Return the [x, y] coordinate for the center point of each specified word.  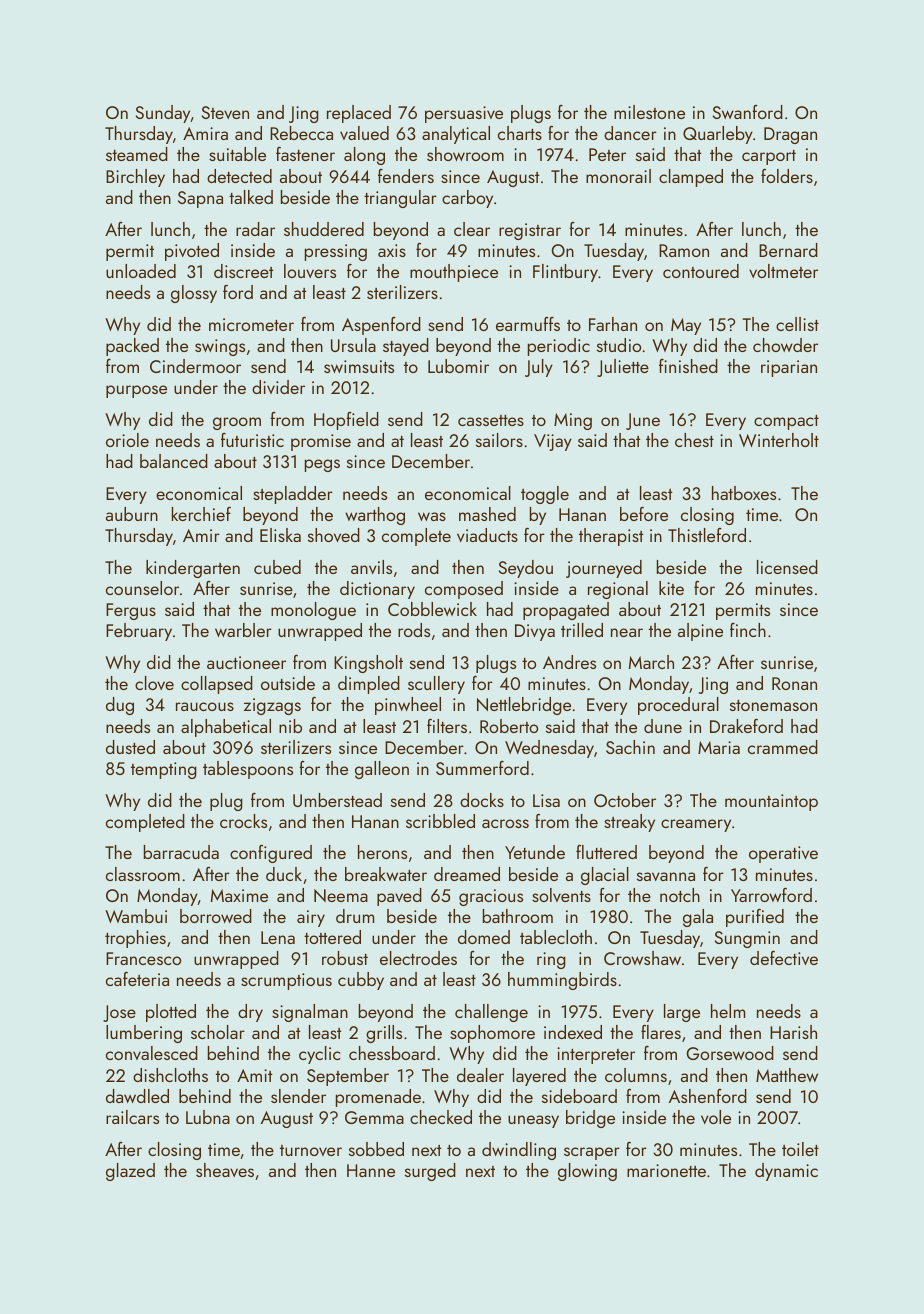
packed [132, 347]
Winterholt [779, 440]
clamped [691, 178]
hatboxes [744, 493]
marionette [666, 1170]
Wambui [136, 916]
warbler [243, 630]
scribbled [440, 821]
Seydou [526, 569]
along [364, 156]
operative [783, 854]
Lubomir [458, 366]
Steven [225, 112]
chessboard [392, 1053]
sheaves [225, 1170]
